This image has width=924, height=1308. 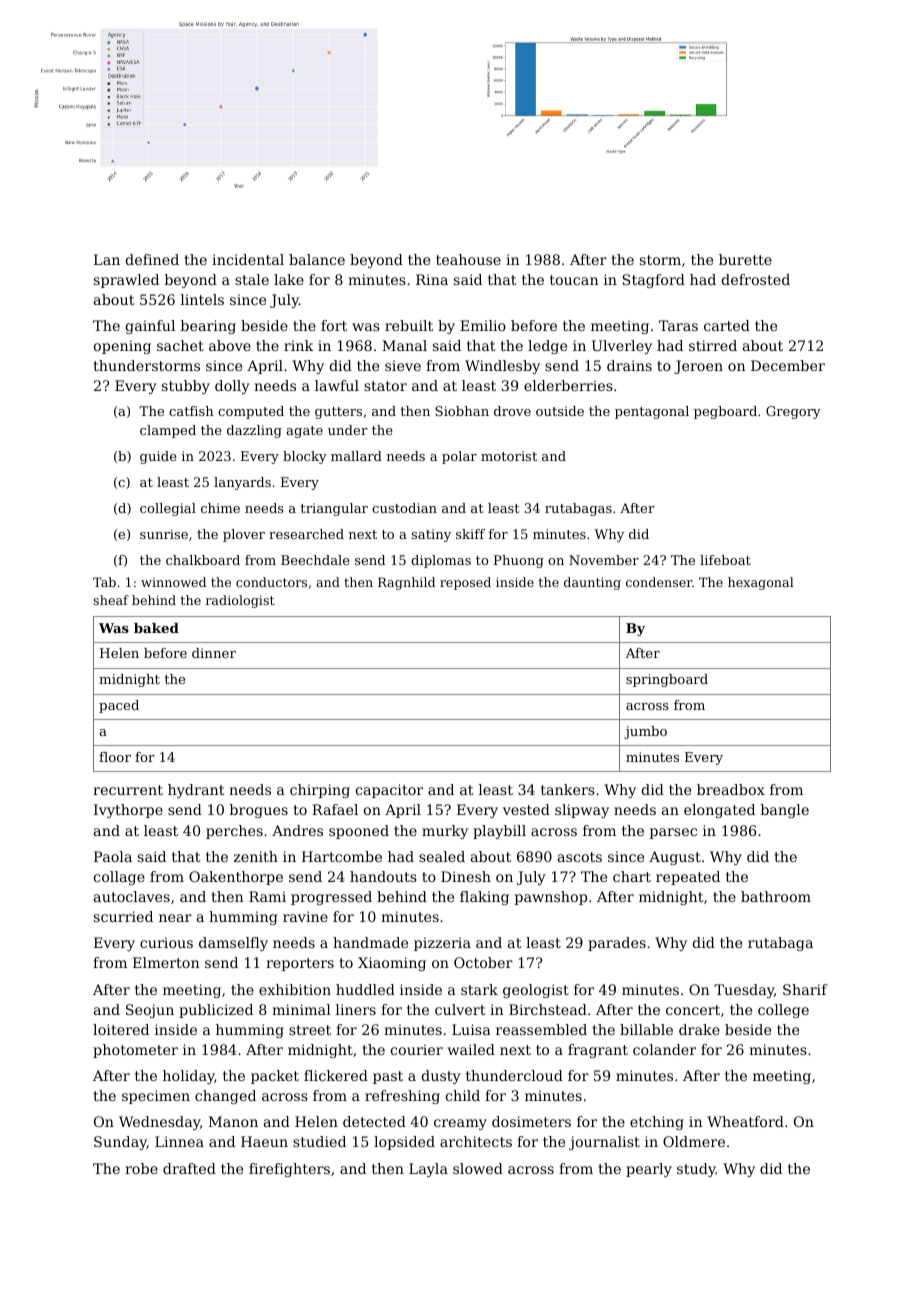 I want to click on incidental, so click(x=248, y=259).
